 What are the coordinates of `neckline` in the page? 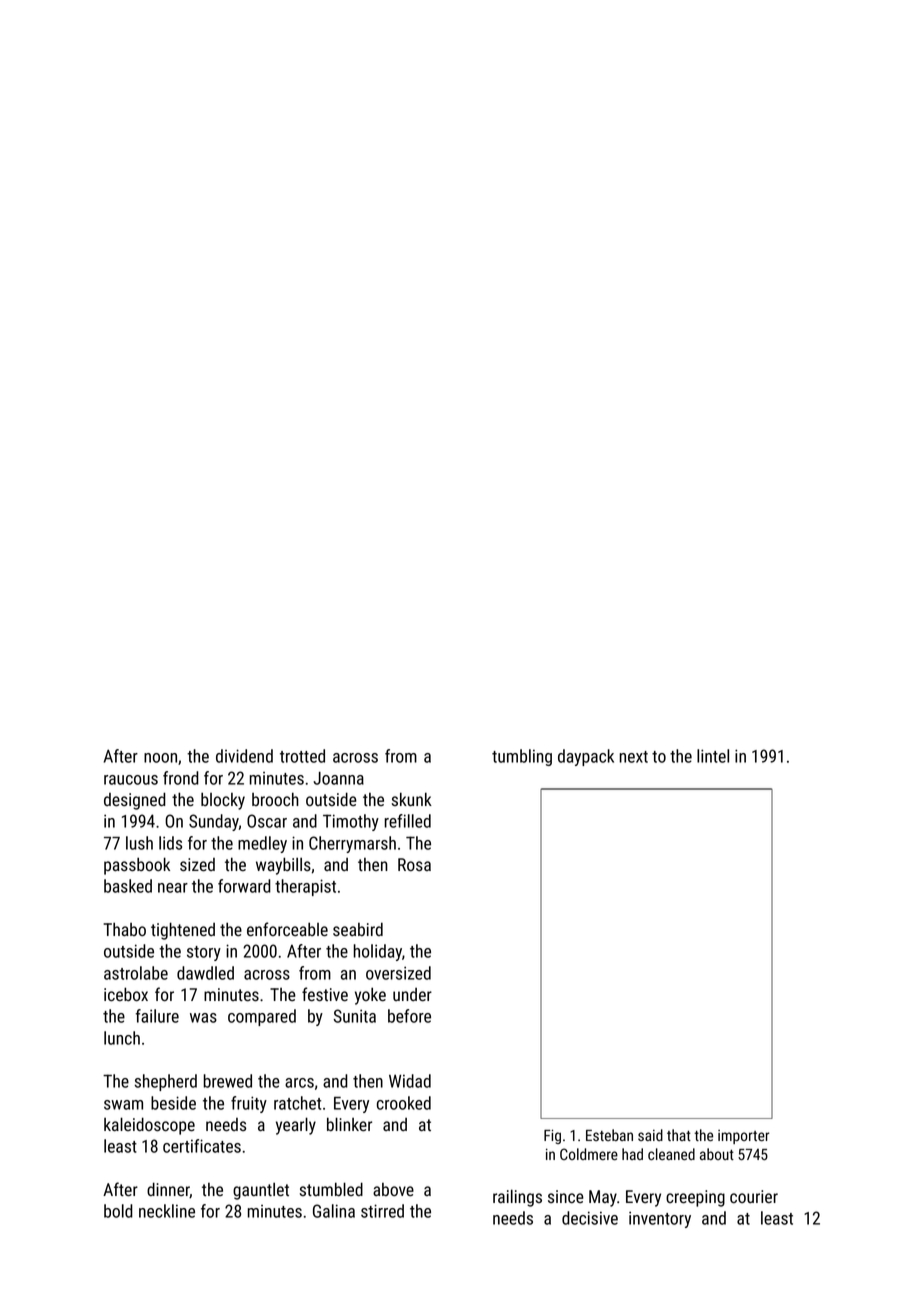 It's located at (167, 1211).
